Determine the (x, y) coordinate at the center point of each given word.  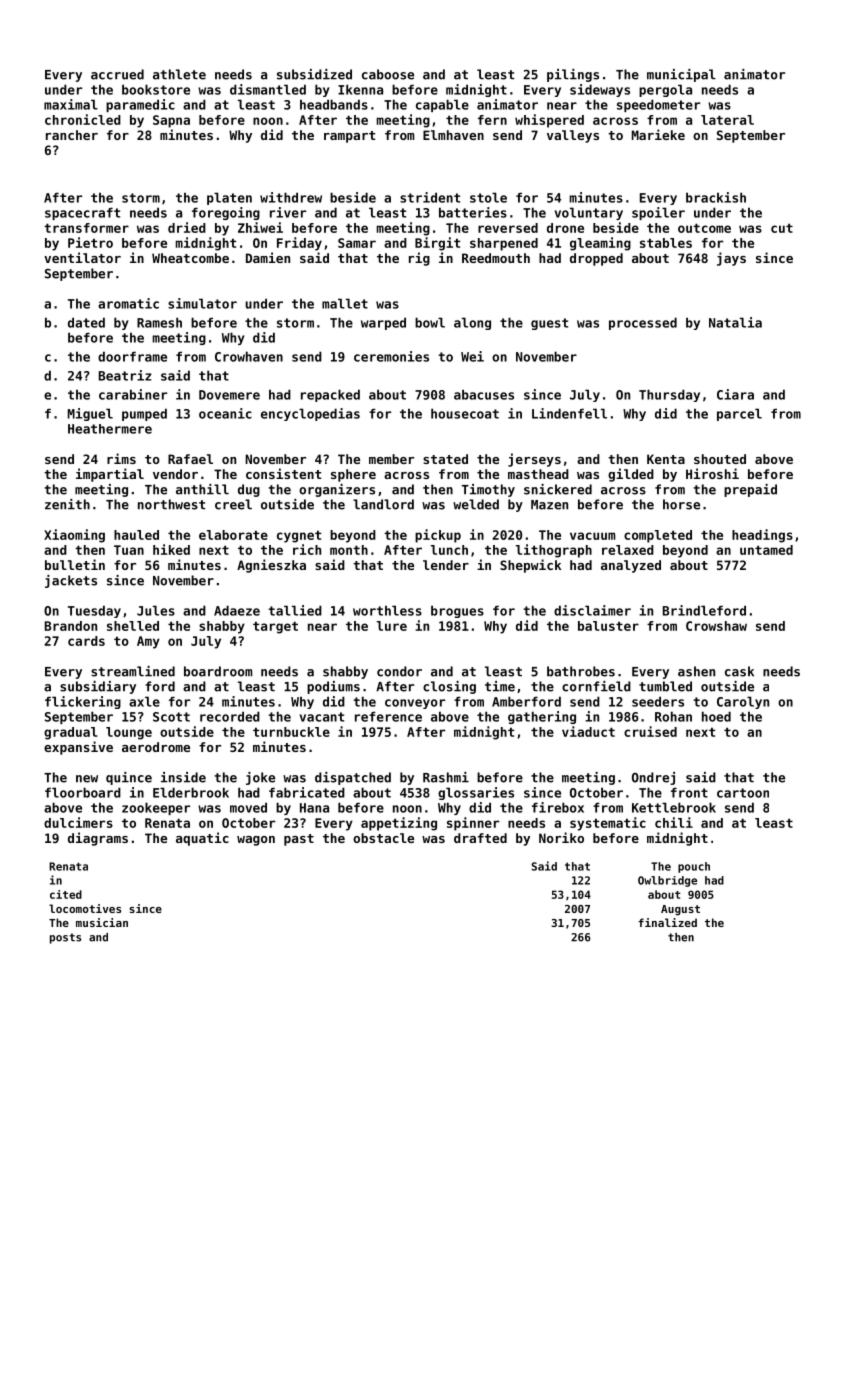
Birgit (437, 244)
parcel (739, 414)
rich (307, 549)
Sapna (171, 121)
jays (731, 259)
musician (102, 922)
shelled (133, 626)
